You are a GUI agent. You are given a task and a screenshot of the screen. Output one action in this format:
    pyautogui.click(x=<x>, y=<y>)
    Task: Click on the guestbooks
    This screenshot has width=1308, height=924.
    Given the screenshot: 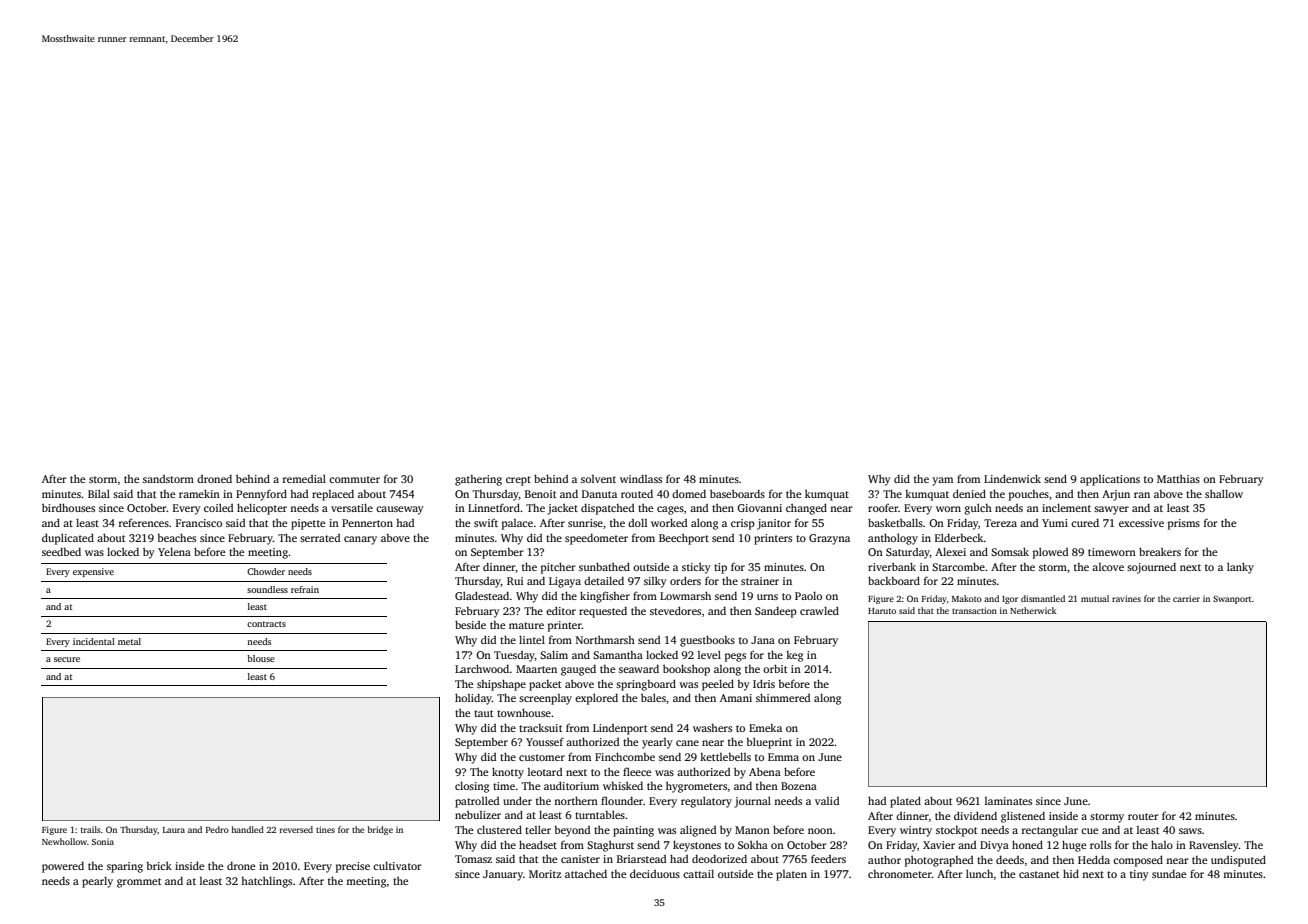 What is the action you would take?
    pyautogui.click(x=707, y=641)
